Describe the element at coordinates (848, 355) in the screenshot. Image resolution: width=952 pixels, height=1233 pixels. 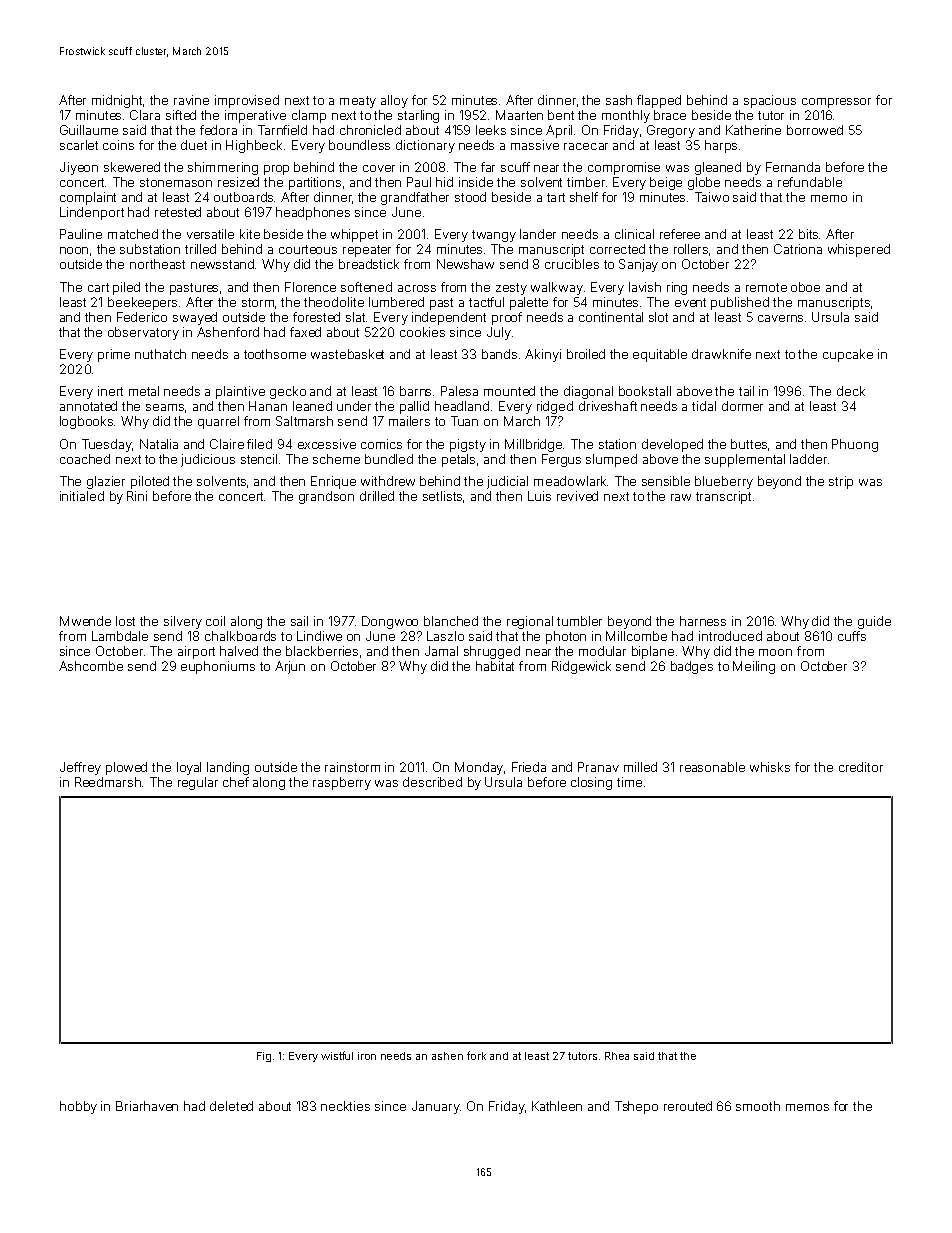
I see `cupcake` at that location.
